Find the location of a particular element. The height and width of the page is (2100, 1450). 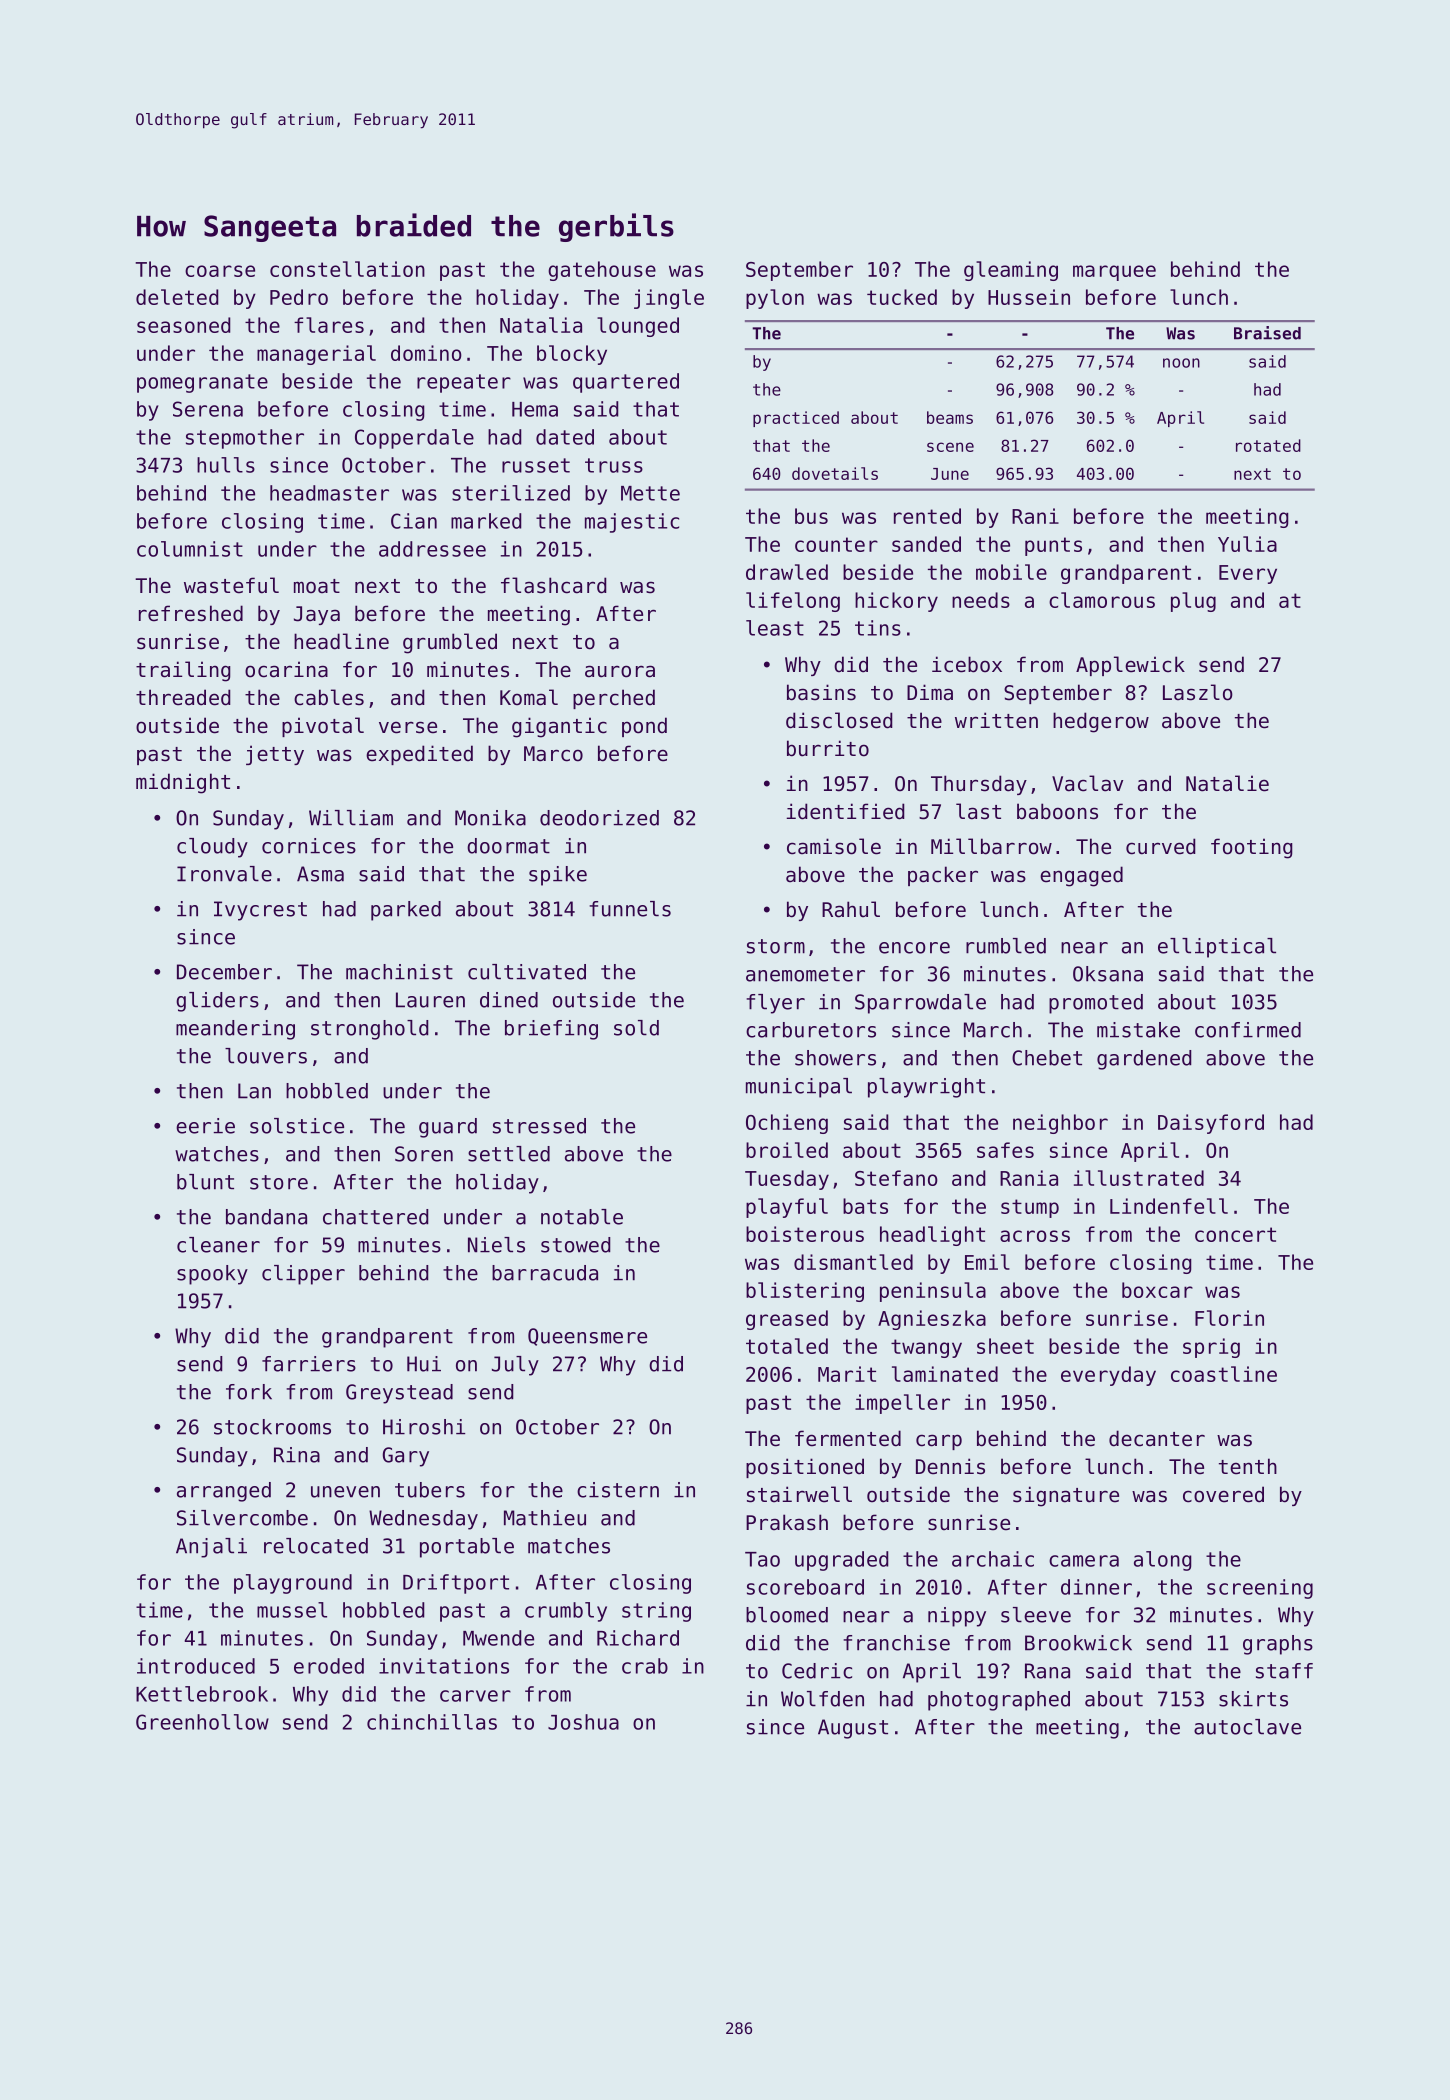

Laszlo is located at coordinates (1198, 692).
